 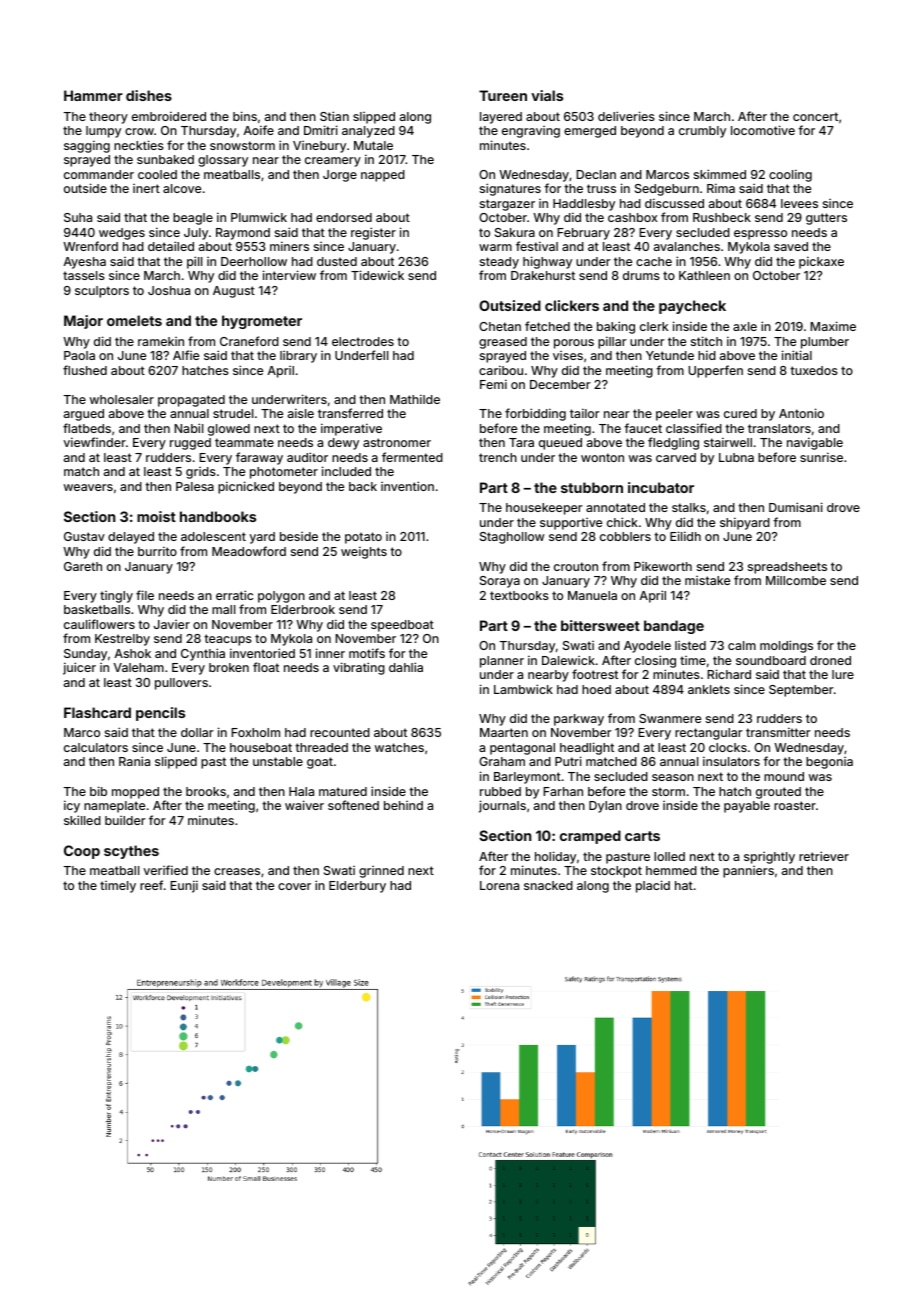 What do you see at coordinates (590, 132) in the screenshot?
I see `emerged` at bounding box center [590, 132].
